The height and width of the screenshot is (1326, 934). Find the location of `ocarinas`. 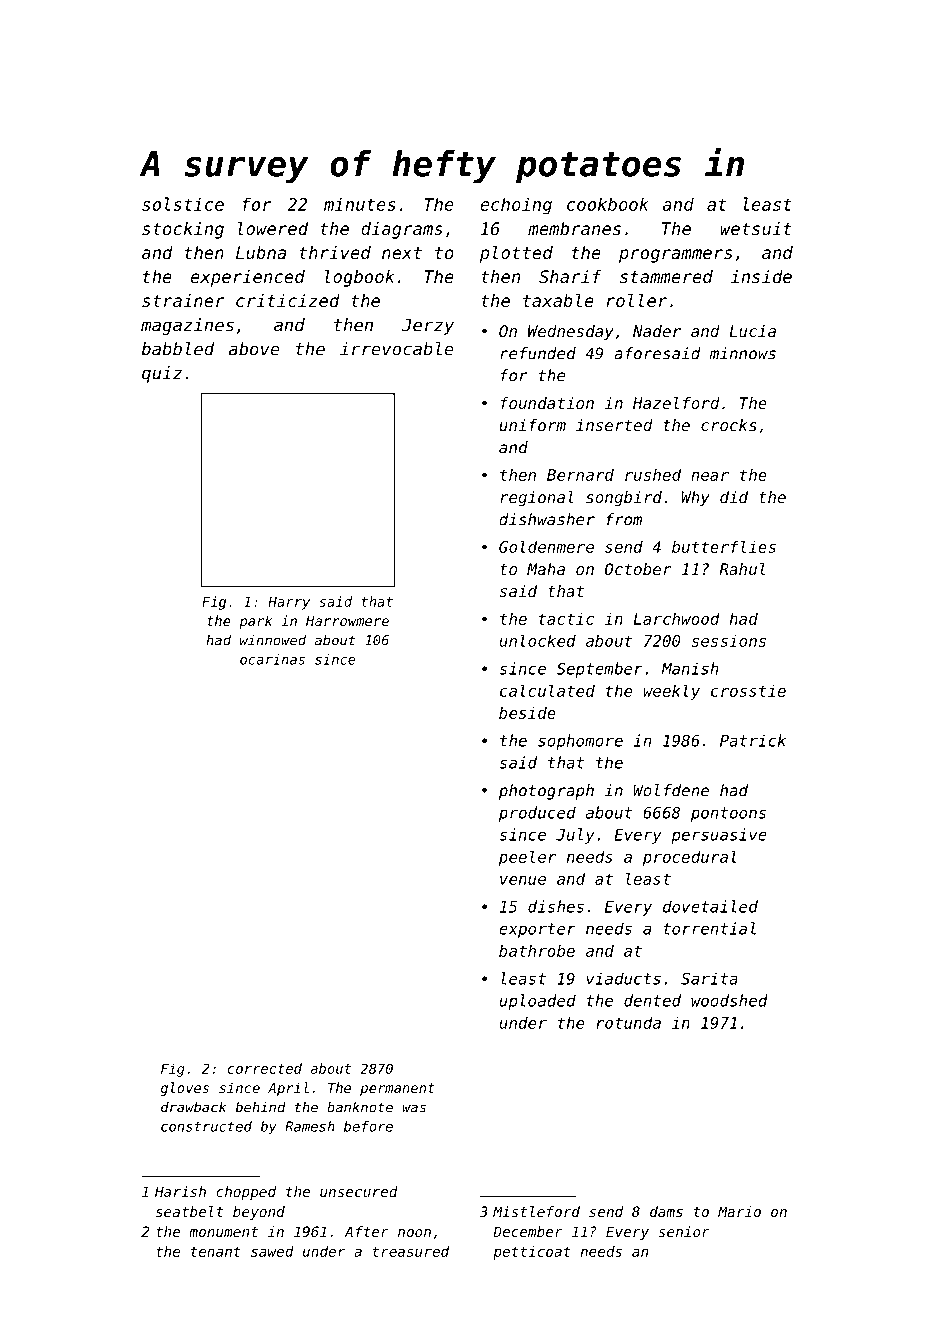

ocarinas is located at coordinates (272, 659).
